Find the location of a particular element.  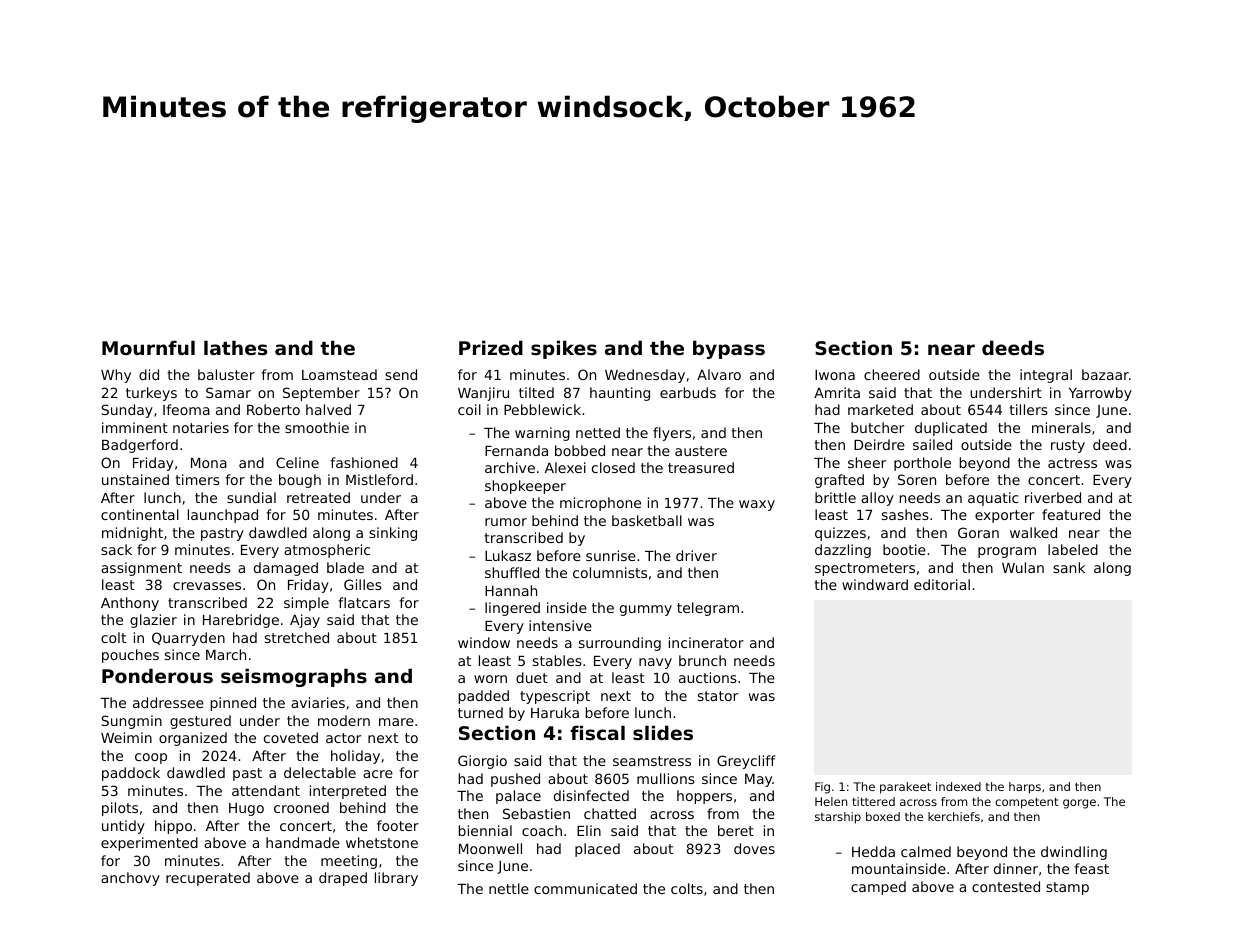

dwindling is located at coordinates (1074, 853).
